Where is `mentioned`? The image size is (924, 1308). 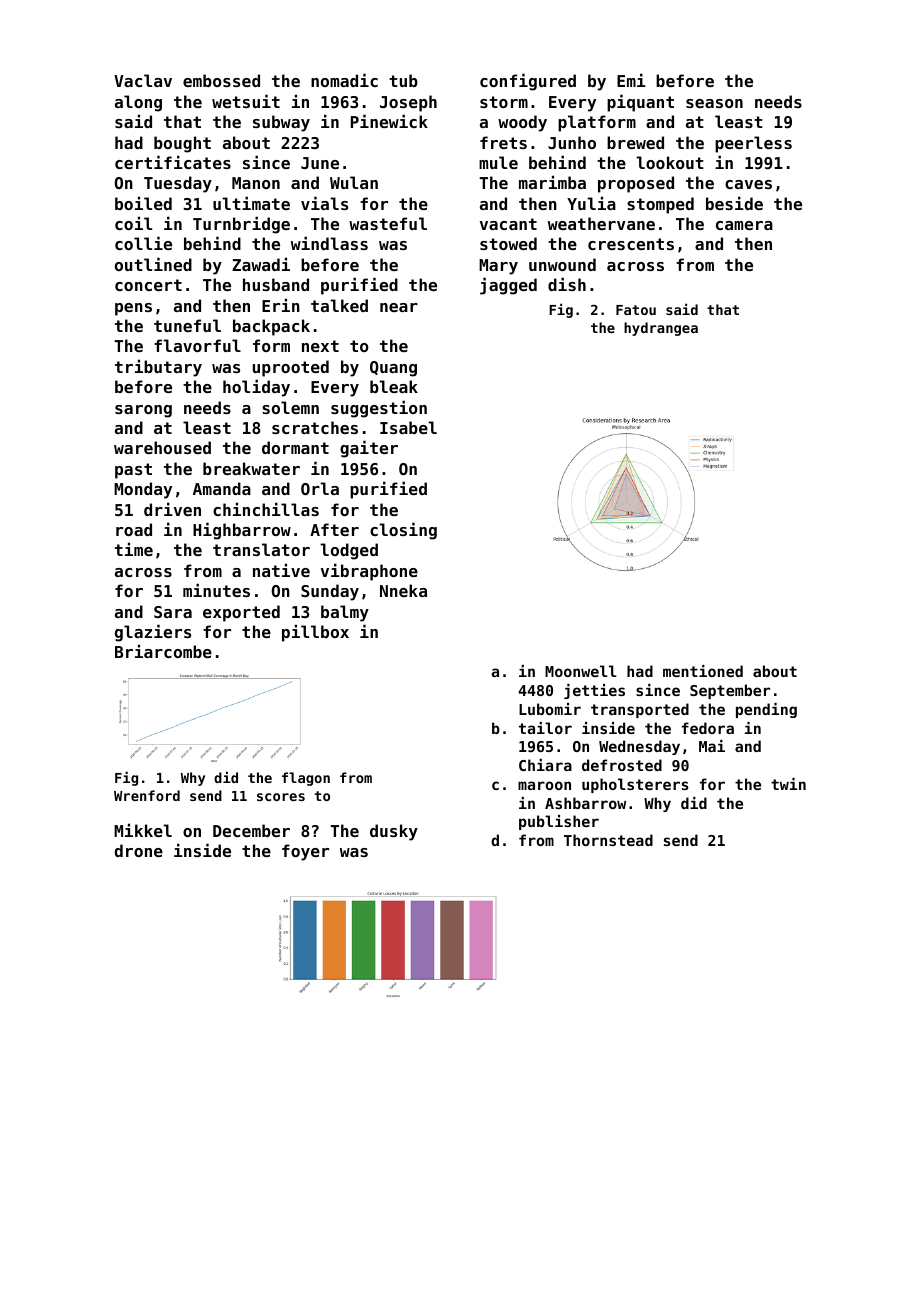
mentioned is located at coordinates (703, 671).
